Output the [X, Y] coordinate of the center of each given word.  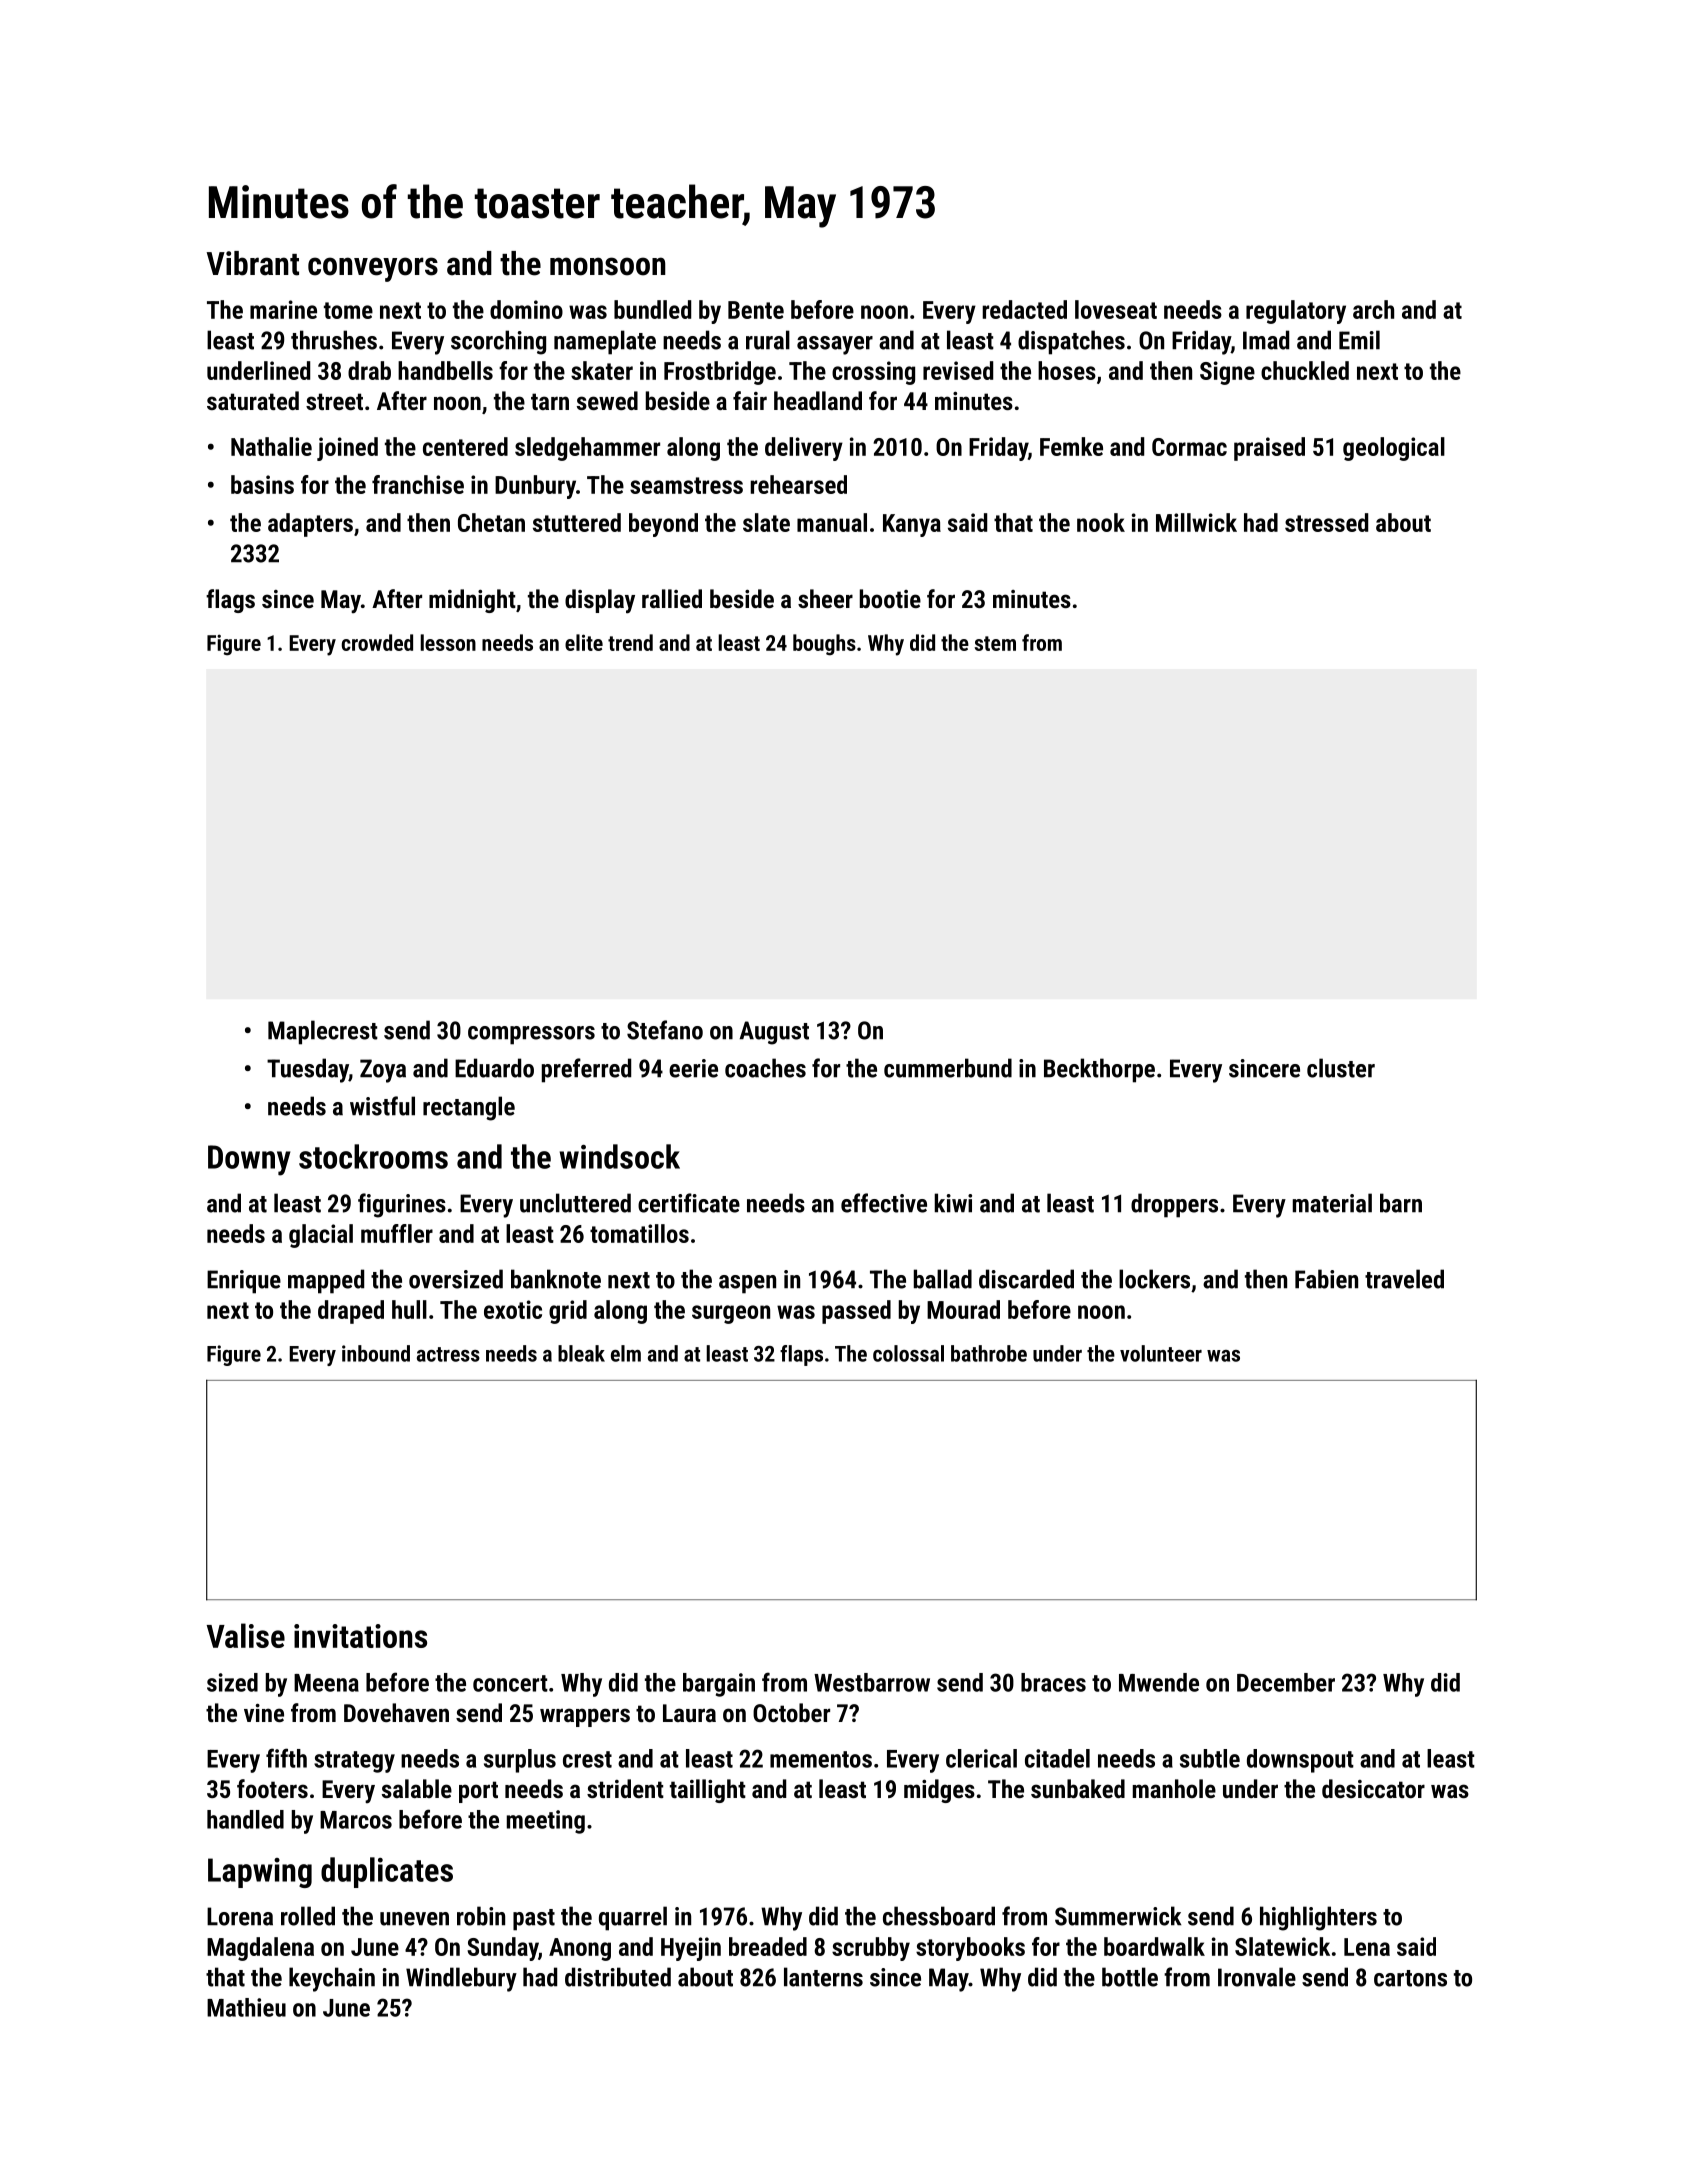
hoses [1067, 370]
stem [995, 643]
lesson [448, 642]
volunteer [1161, 1353]
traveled [1404, 1279]
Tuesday [308, 1070]
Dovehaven [396, 1712]
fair [750, 400]
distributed [618, 1977]
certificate [689, 1203]
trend [630, 642]
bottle [1130, 1977]
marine [283, 309]
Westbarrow [872, 1682]
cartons [1410, 1978]
